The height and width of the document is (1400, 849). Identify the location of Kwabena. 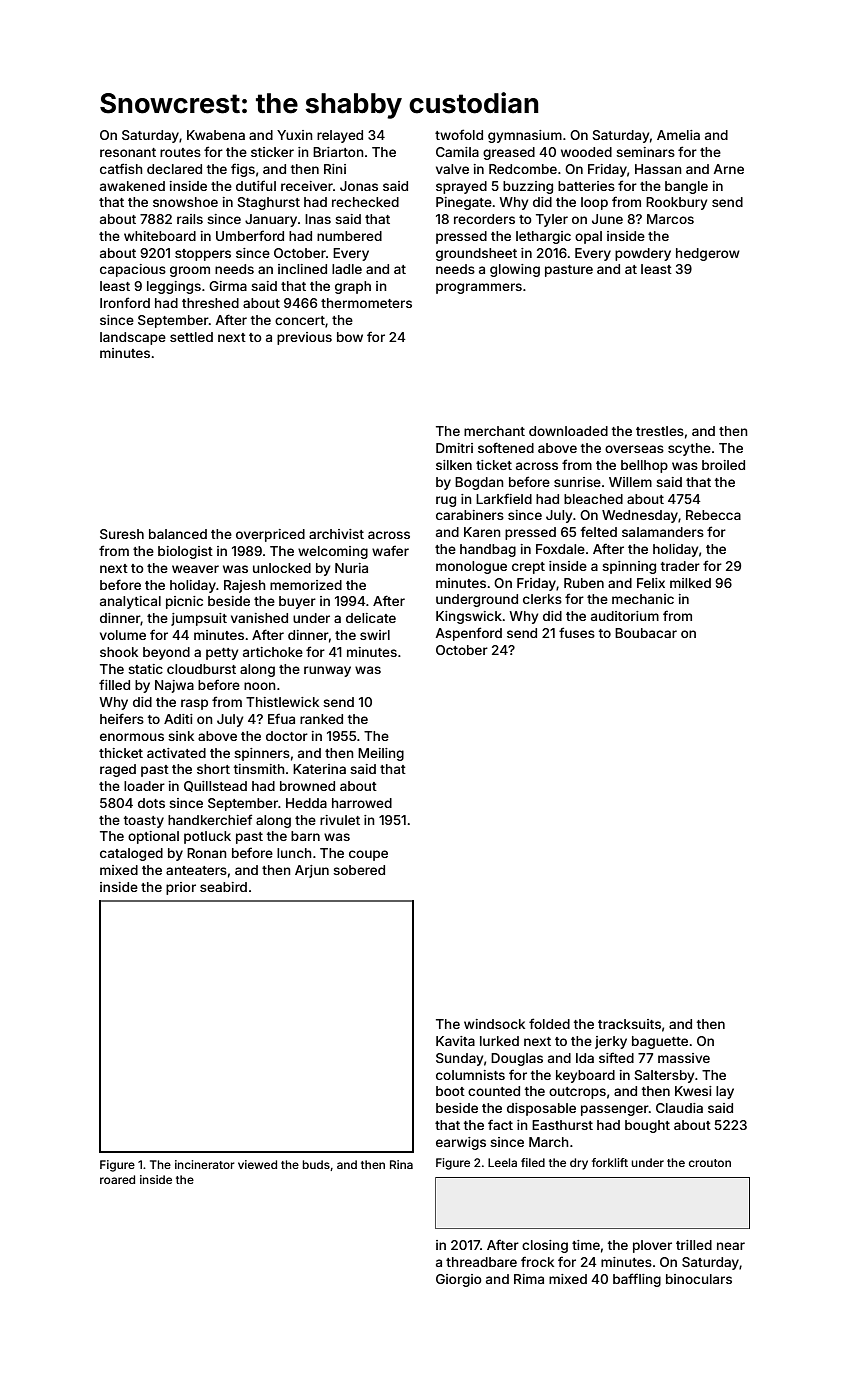
(216, 135).
